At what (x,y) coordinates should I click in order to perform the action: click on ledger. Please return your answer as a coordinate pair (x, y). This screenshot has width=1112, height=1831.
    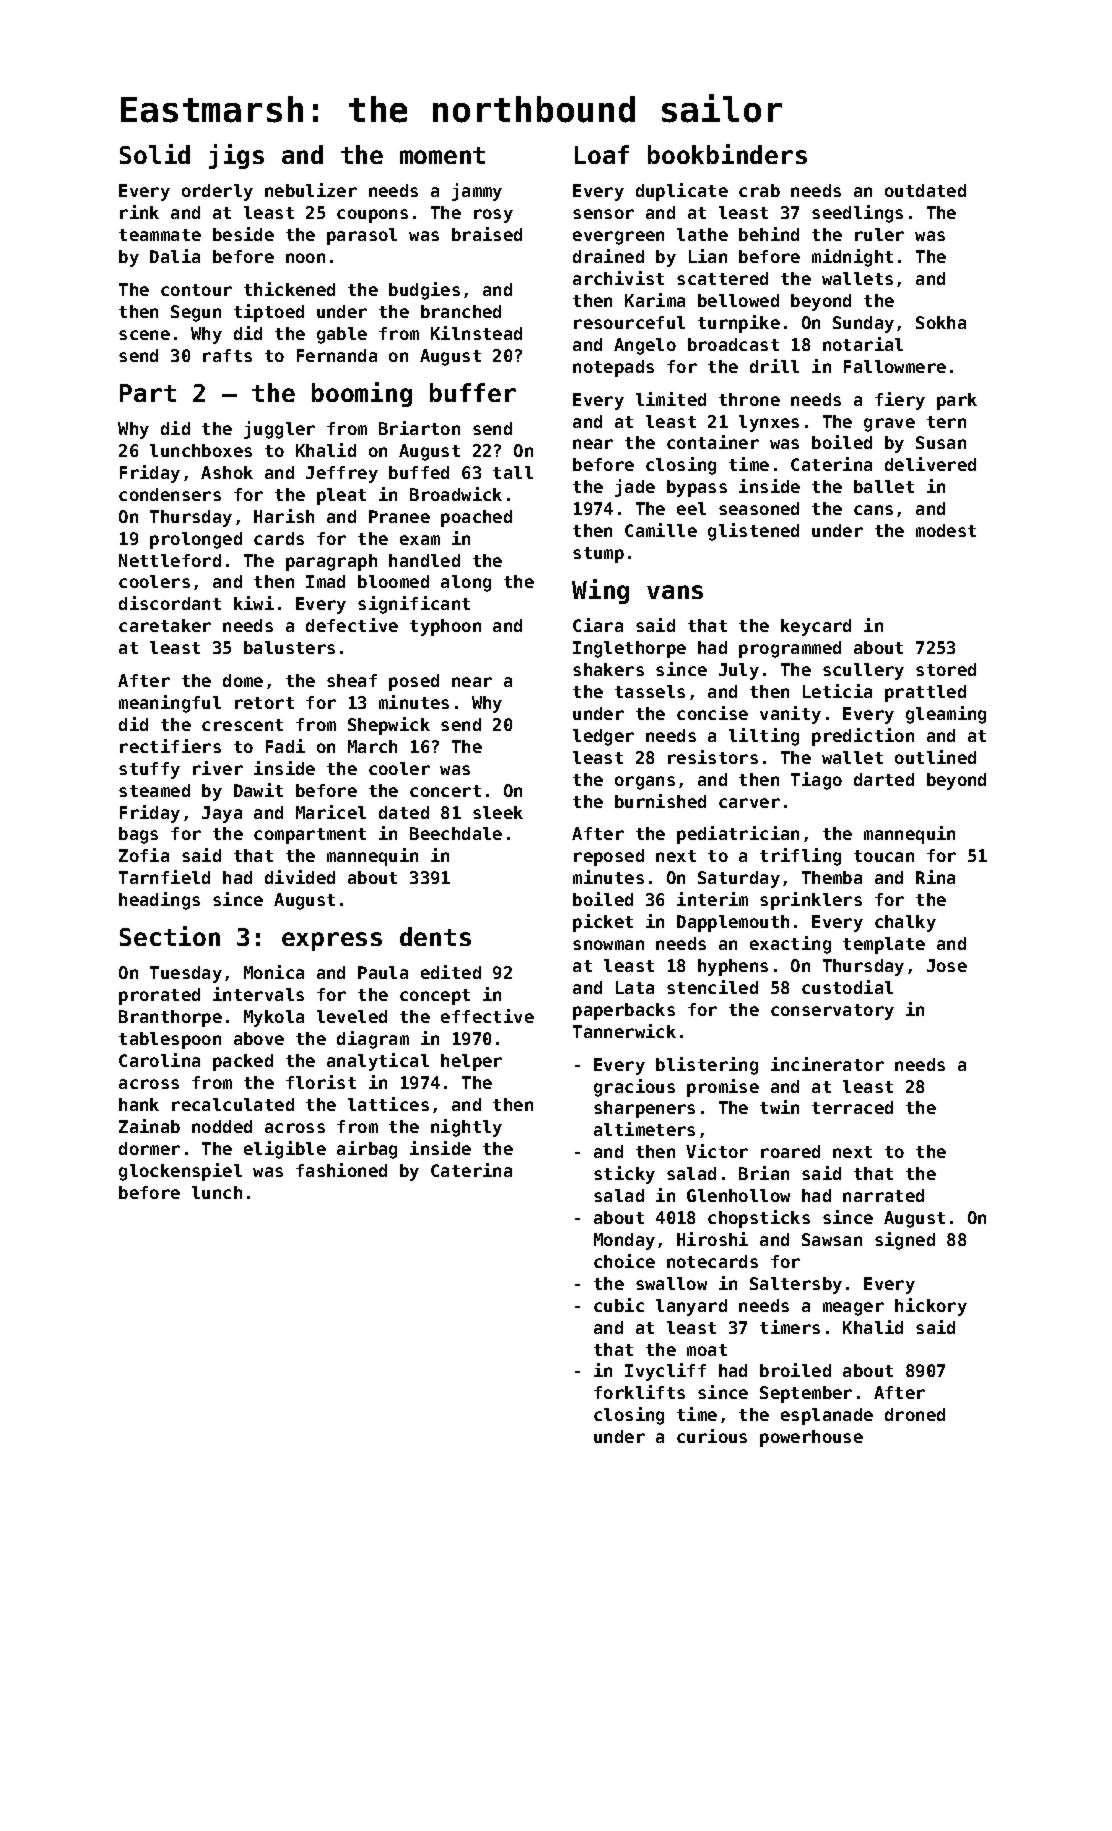
    Looking at the image, I should click on (603, 737).
